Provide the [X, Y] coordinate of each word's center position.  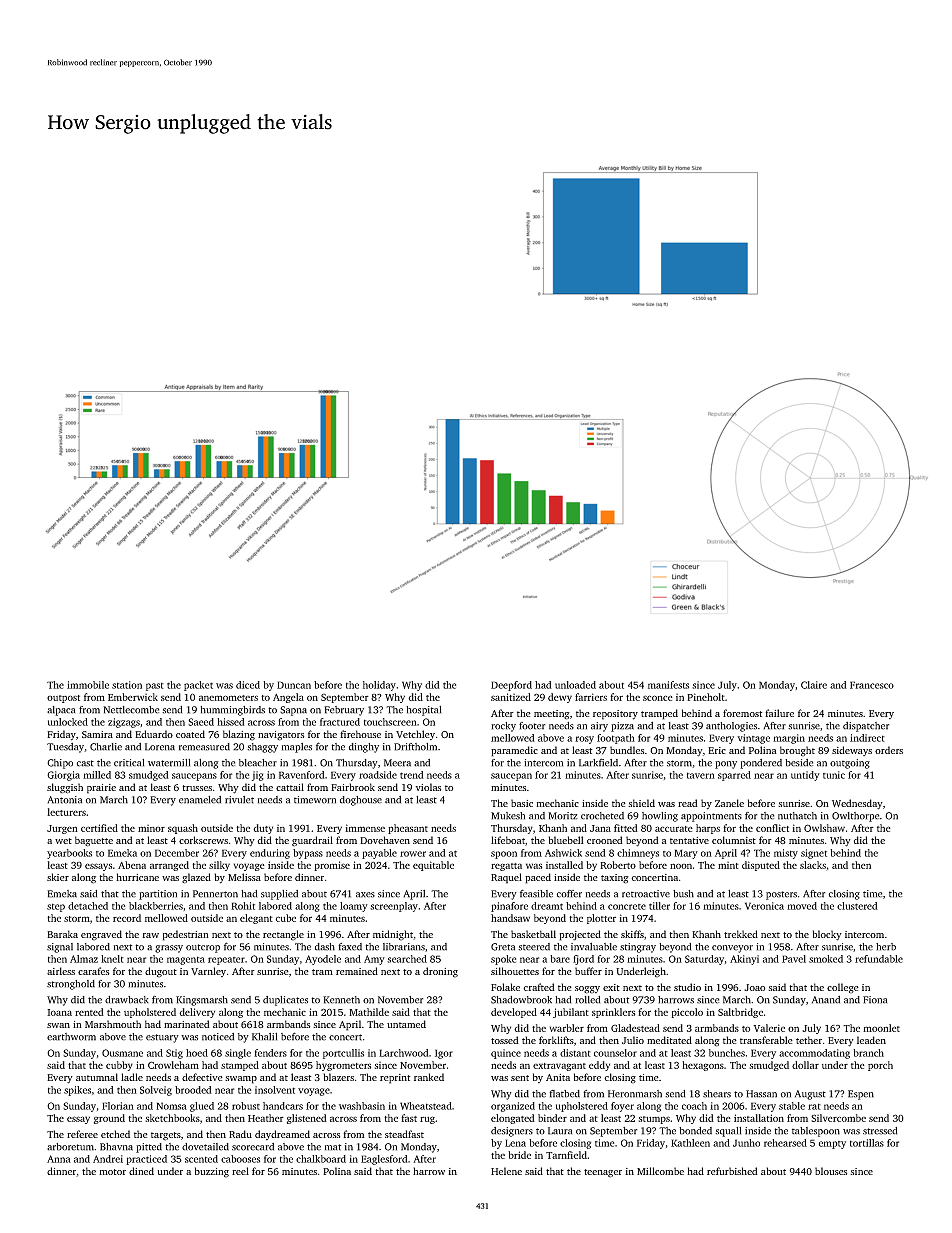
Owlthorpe [855, 817]
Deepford [511, 686]
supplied [279, 895]
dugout [161, 972]
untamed [406, 1024]
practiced [146, 1160]
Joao [754, 987]
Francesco [872, 685]
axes [365, 895]
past [155, 686]
